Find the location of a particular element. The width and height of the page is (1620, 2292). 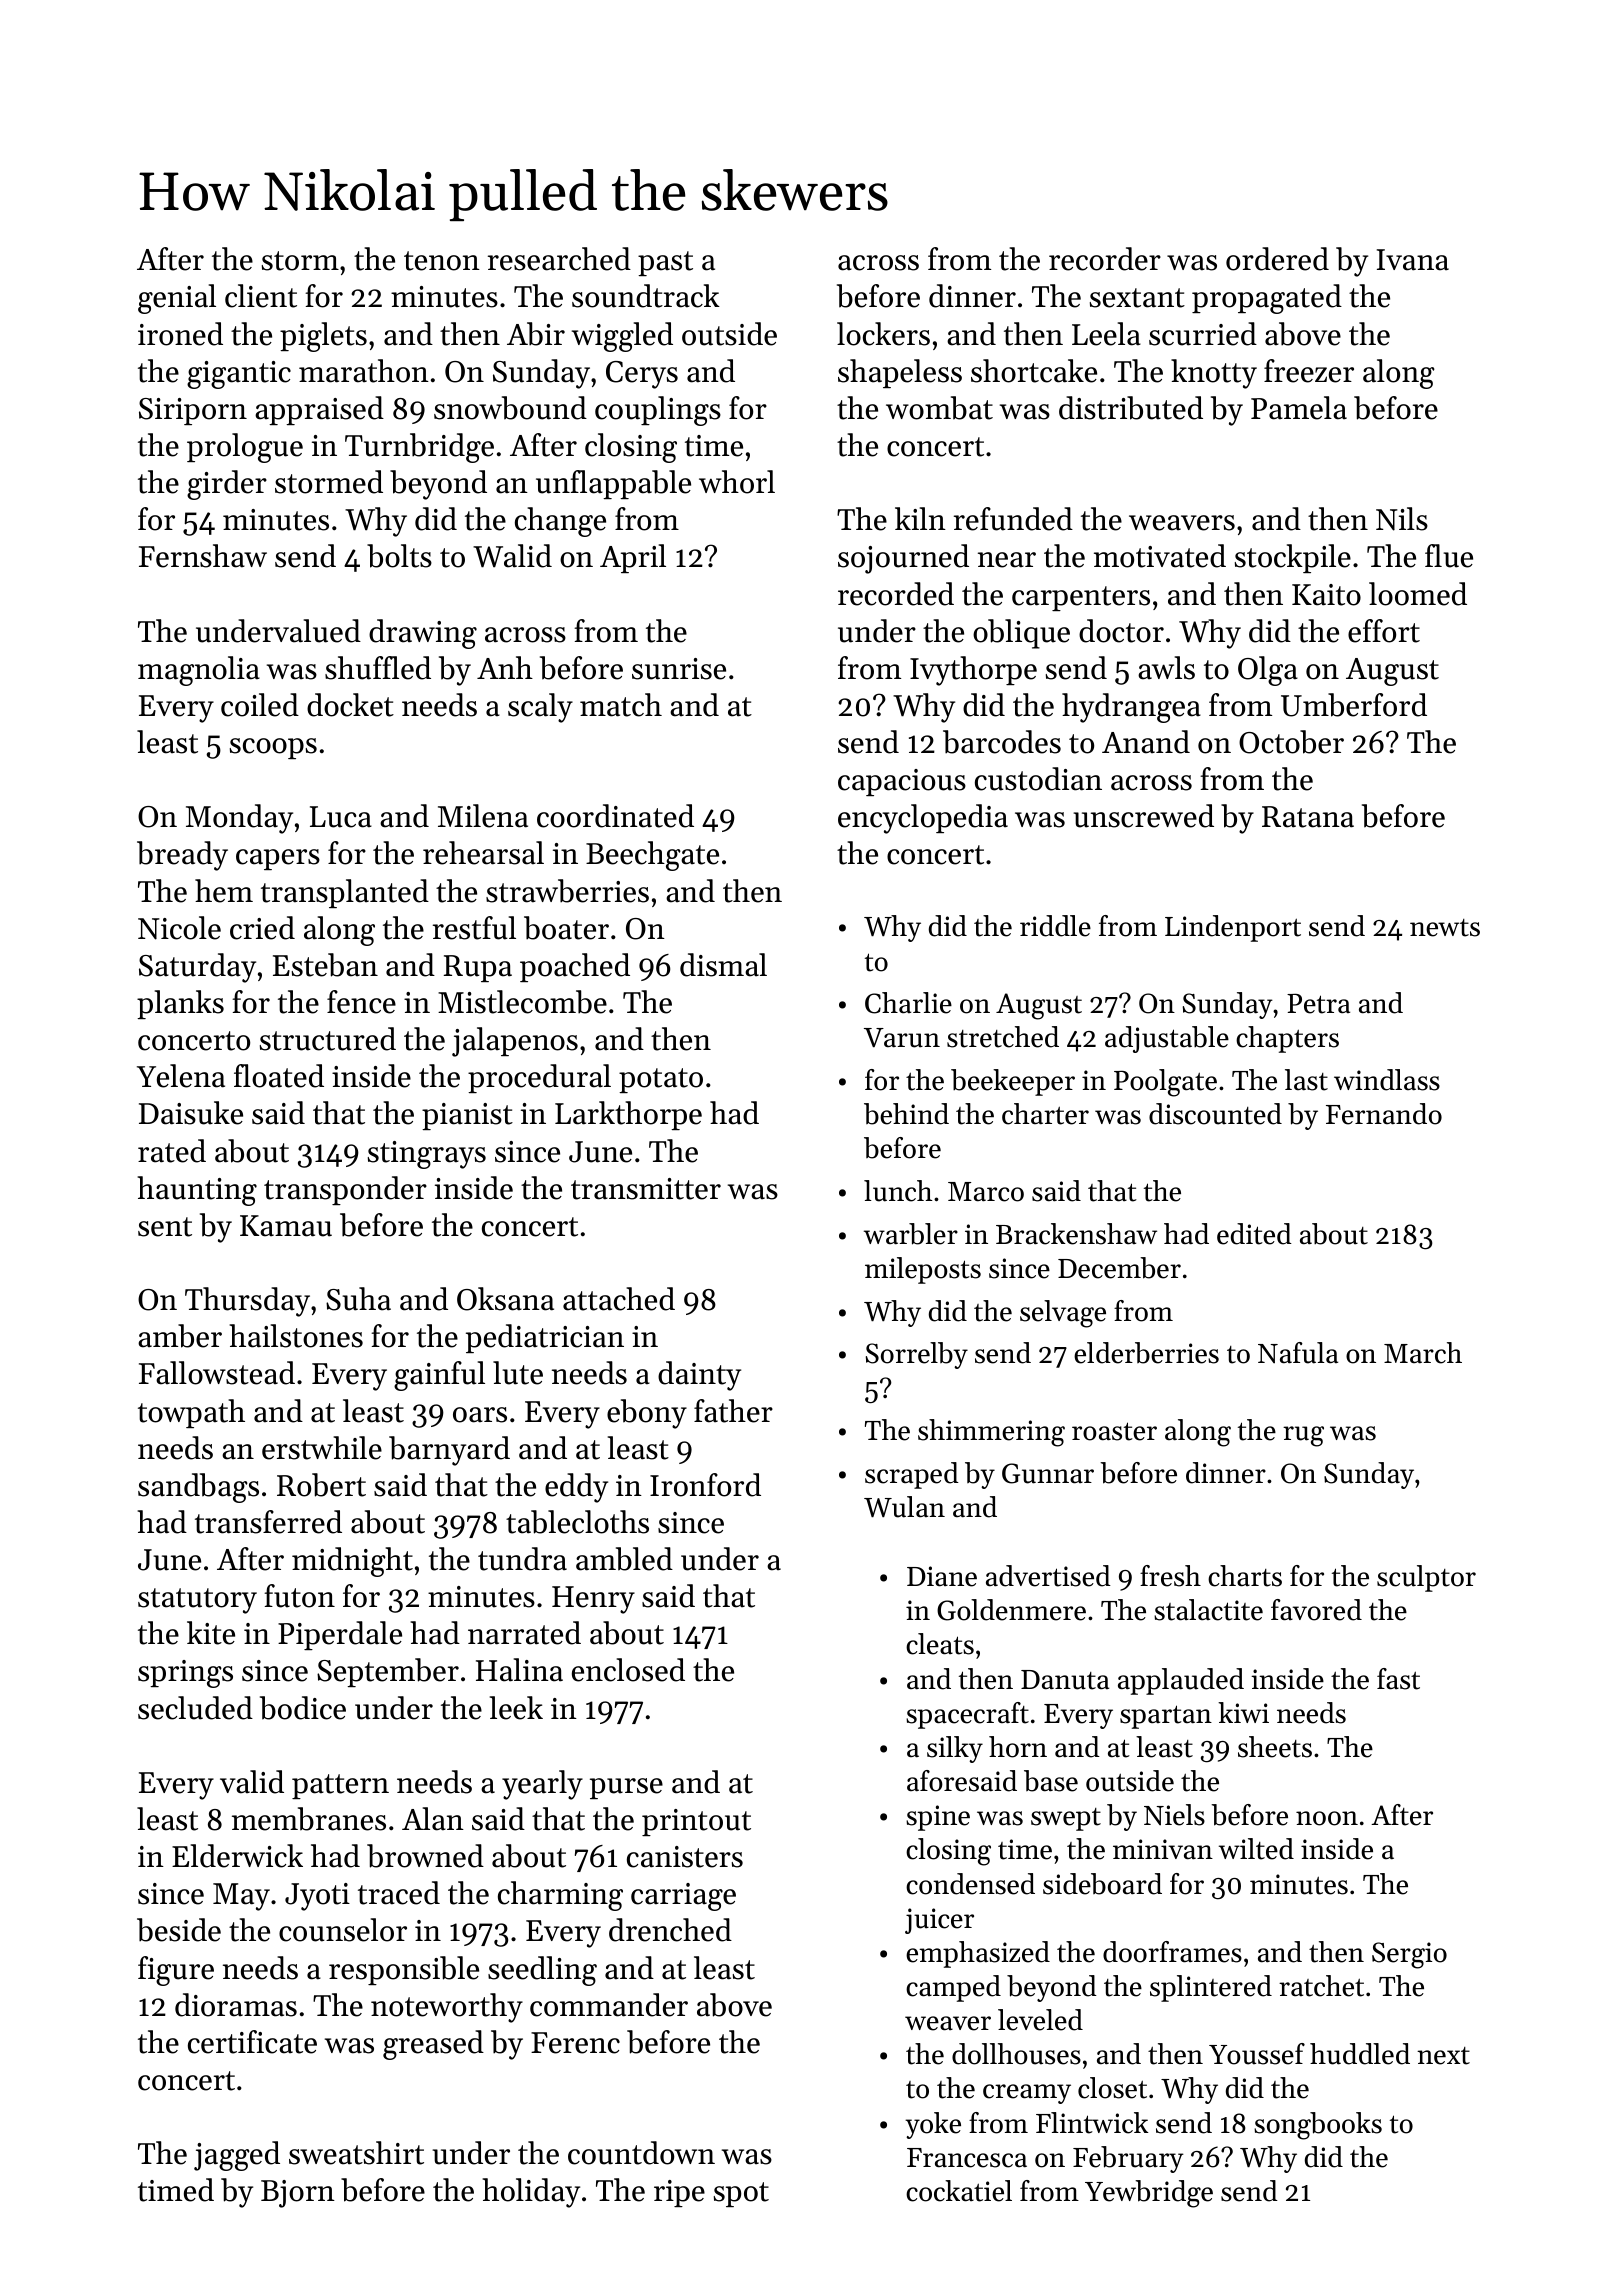

past is located at coordinates (665, 263).
